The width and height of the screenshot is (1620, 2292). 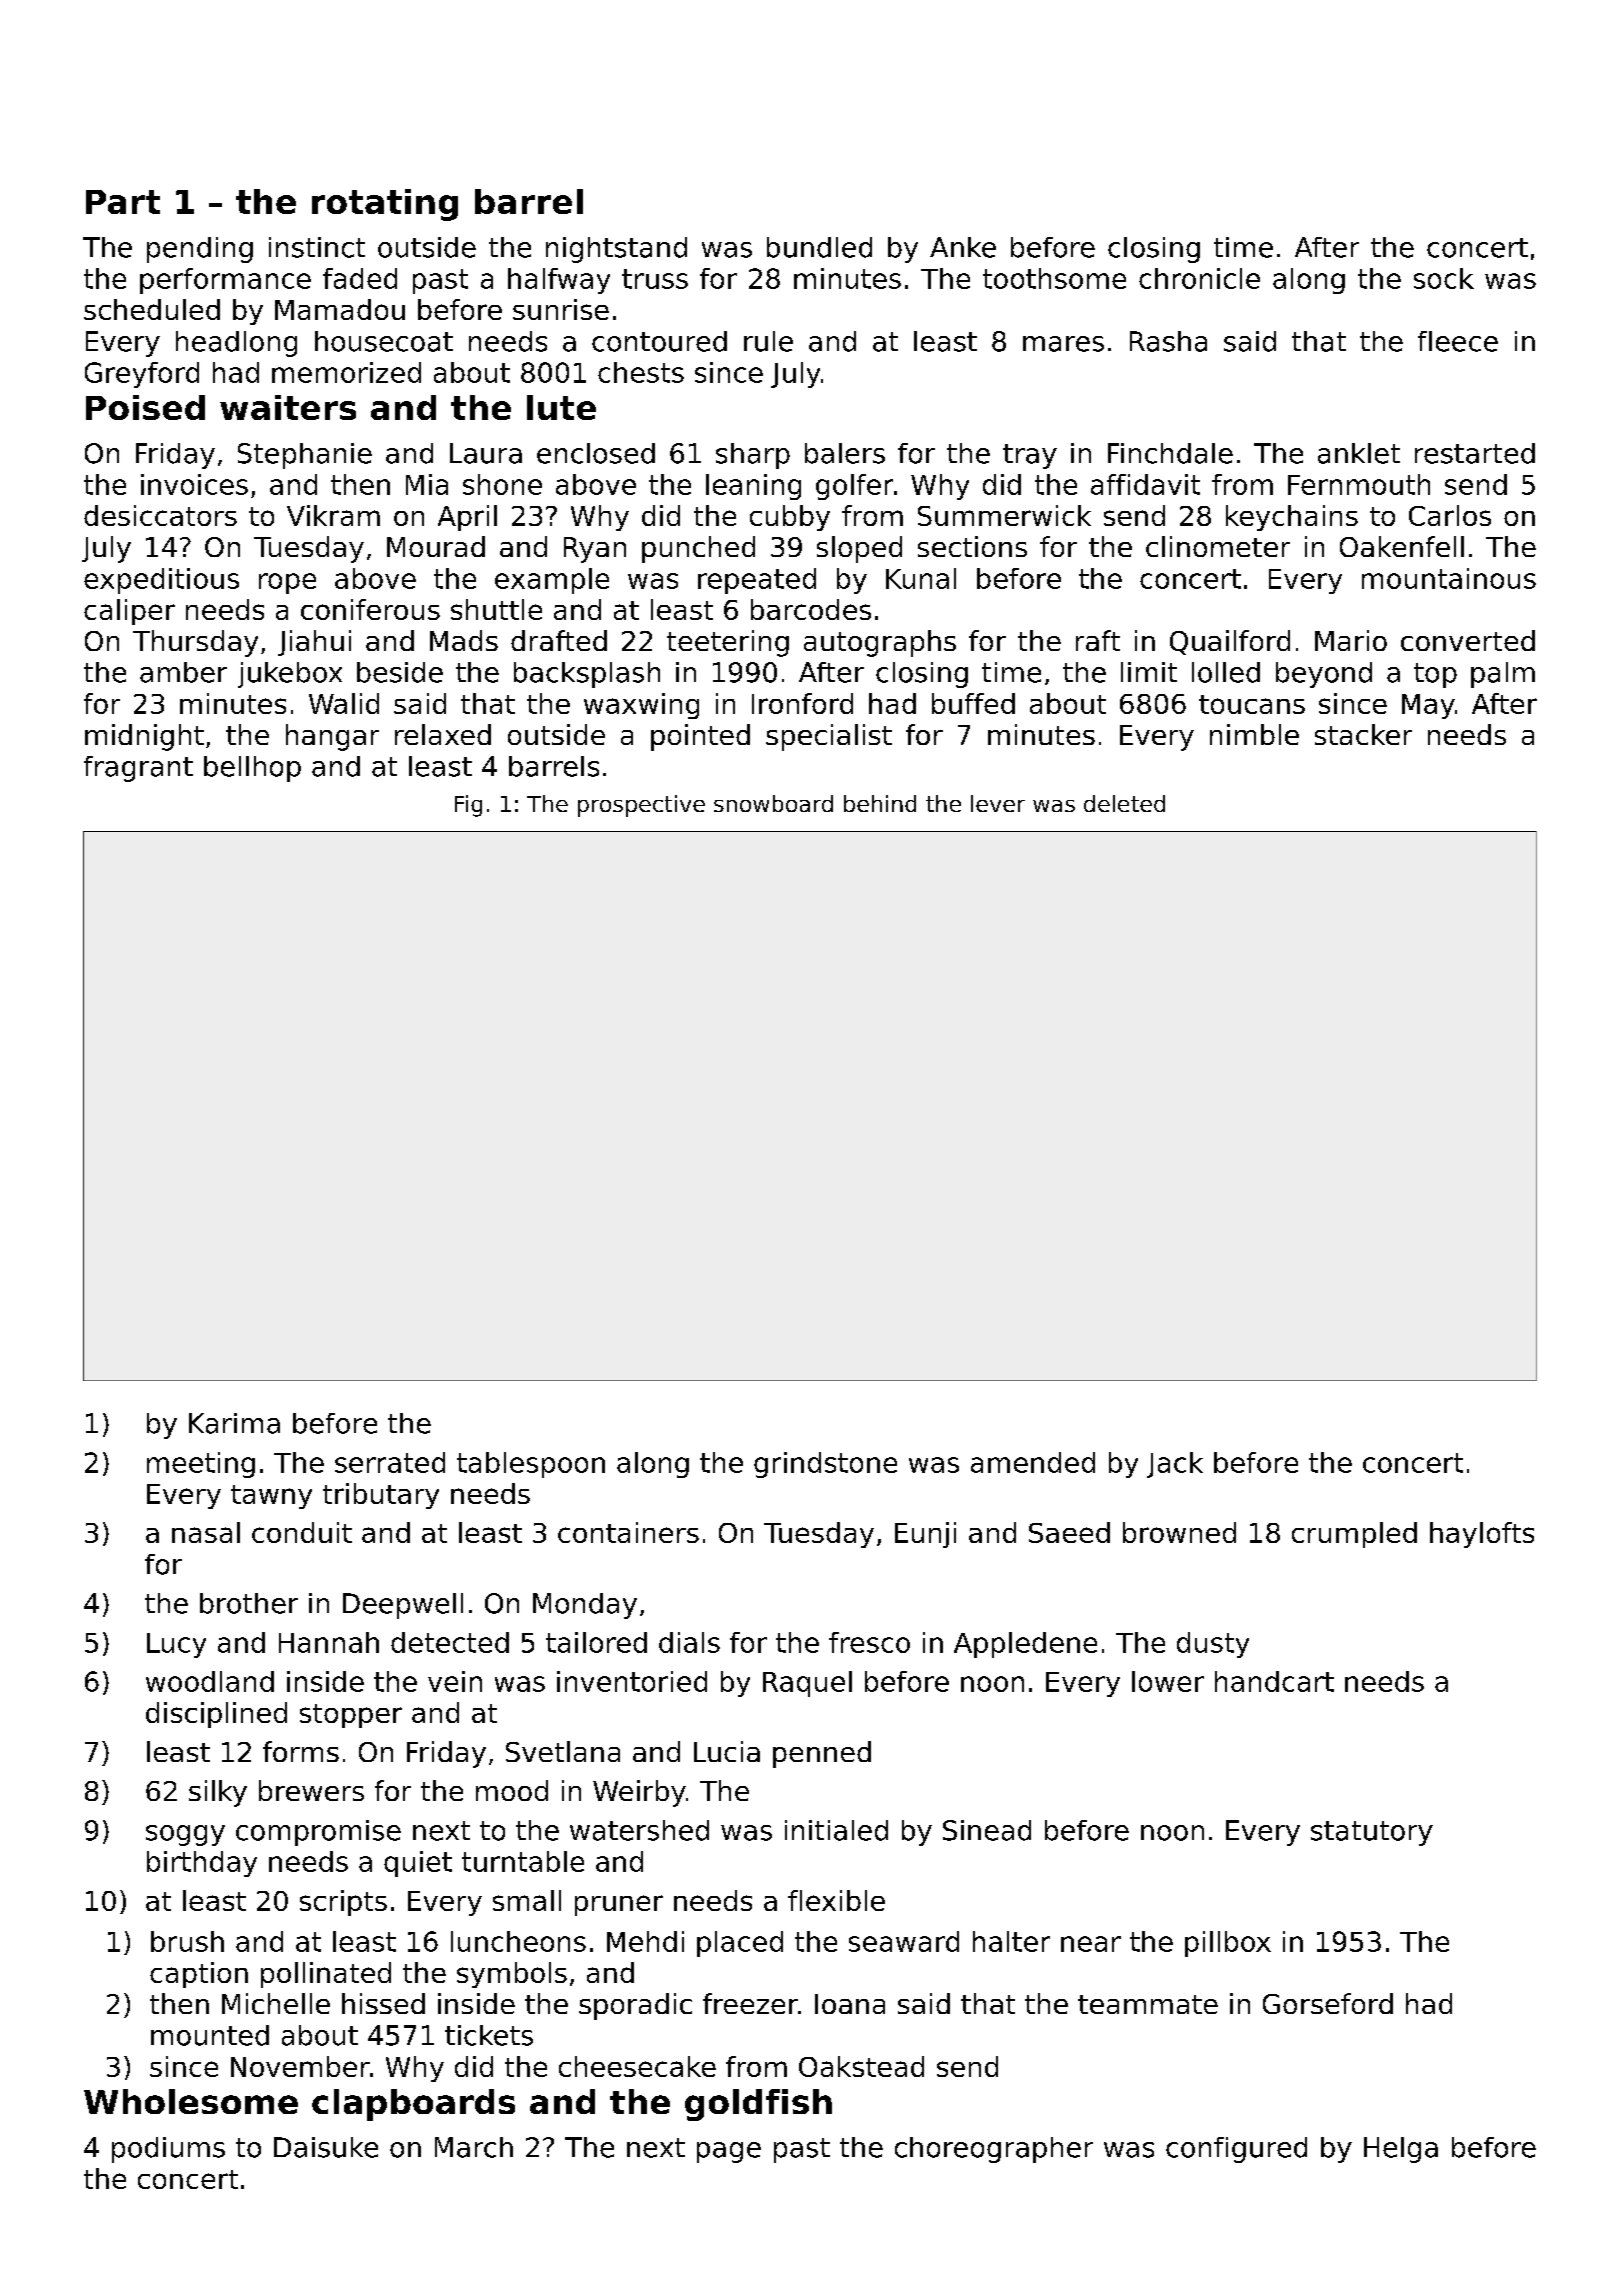 What do you see at coordinates (360, 278) in the screenshot?
I see `faded` at bounding box center [360, 278].
